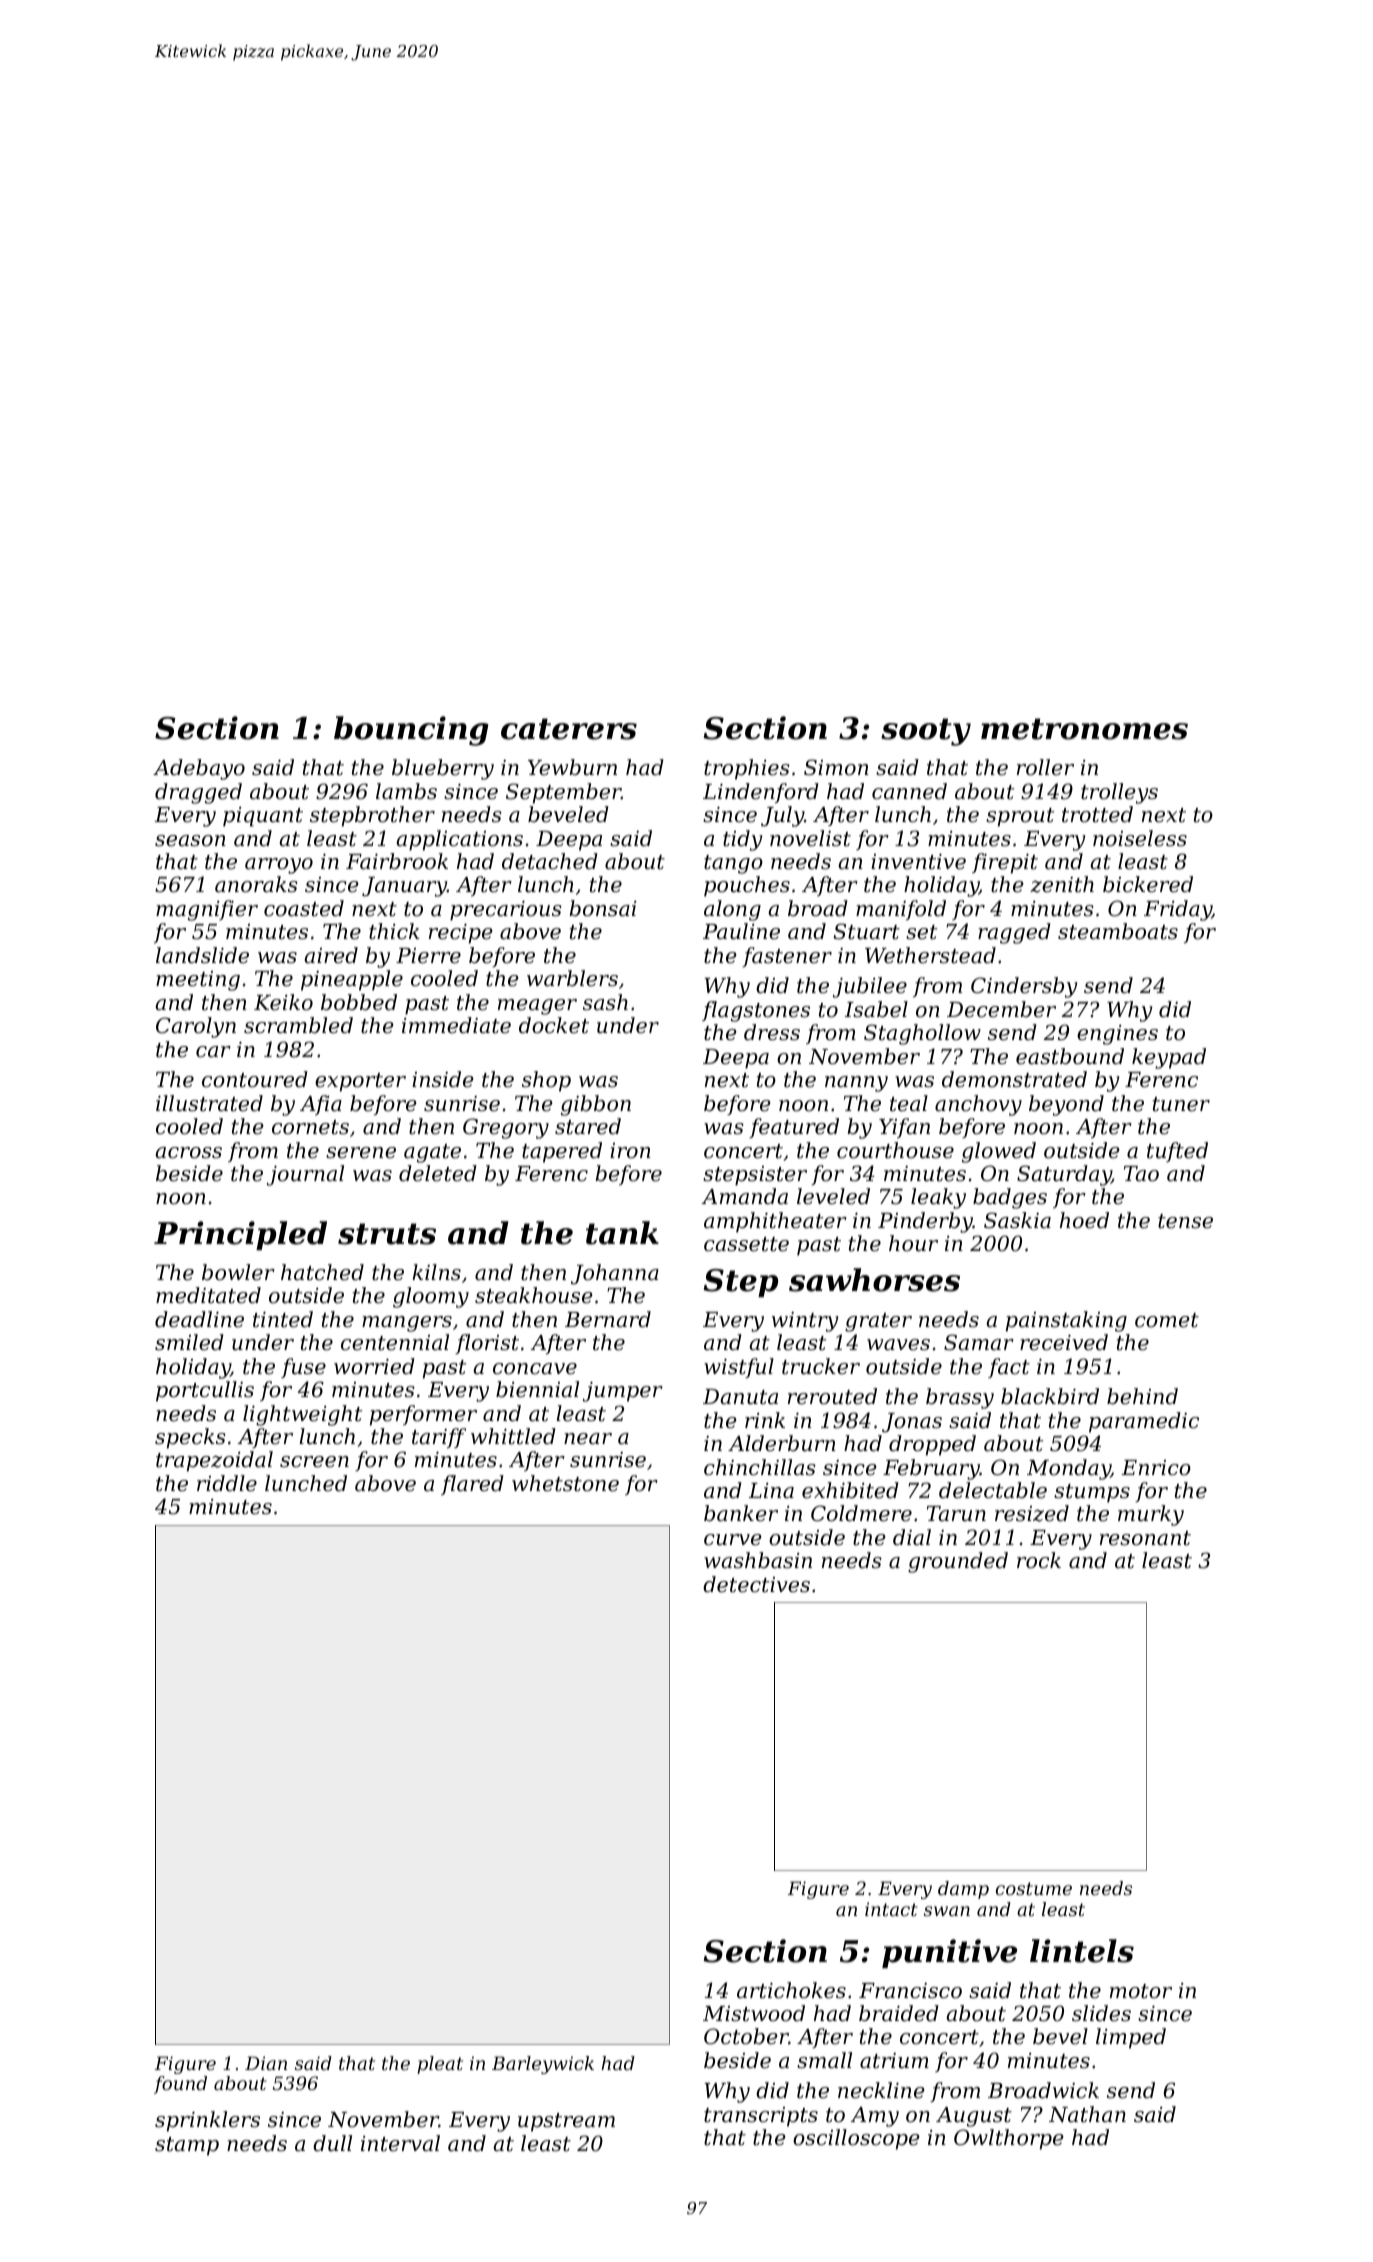 This image has width=1373, height=2262. What do you see at coordinates (930, 955) in the image?
I see `Wetherstead` at bounding box center [930, 955].
